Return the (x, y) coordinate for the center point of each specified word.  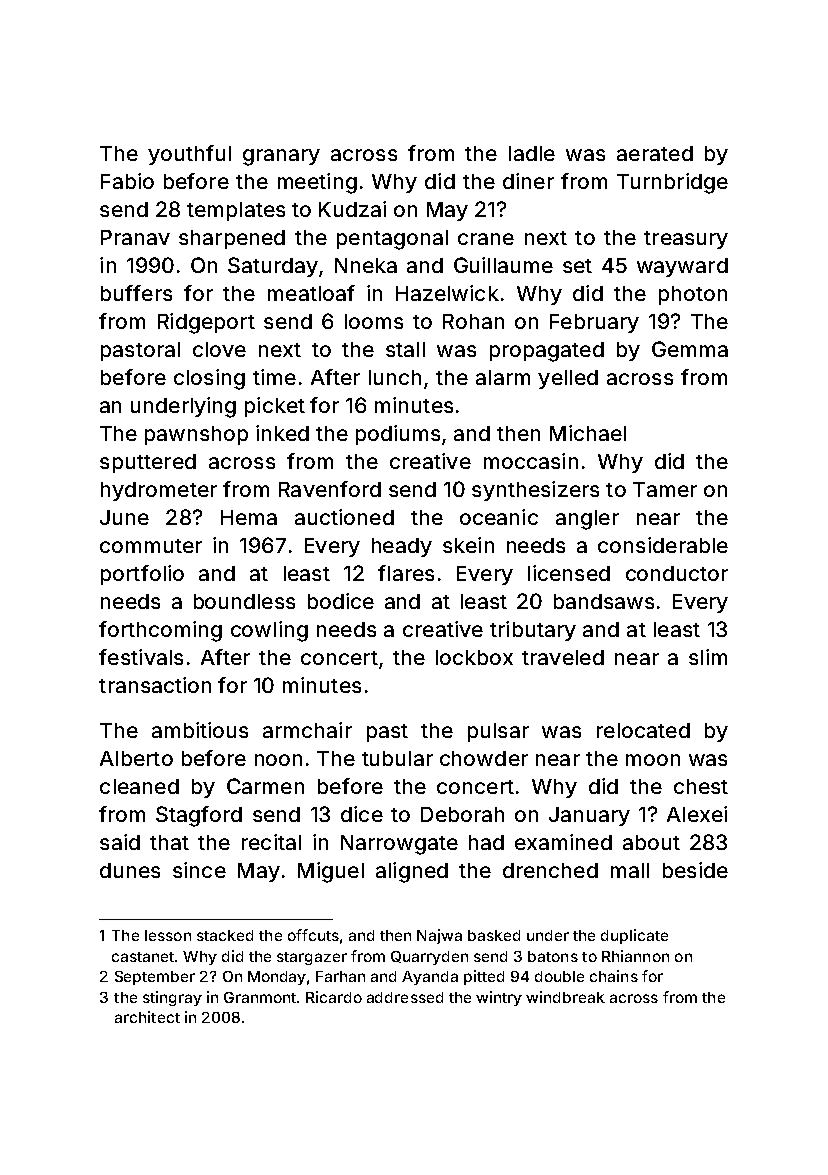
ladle (532, 153)
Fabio (127, 181)
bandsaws (604, 601)
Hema (249, 517)
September (155, 978)
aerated (655, 153)
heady (402, 547)
